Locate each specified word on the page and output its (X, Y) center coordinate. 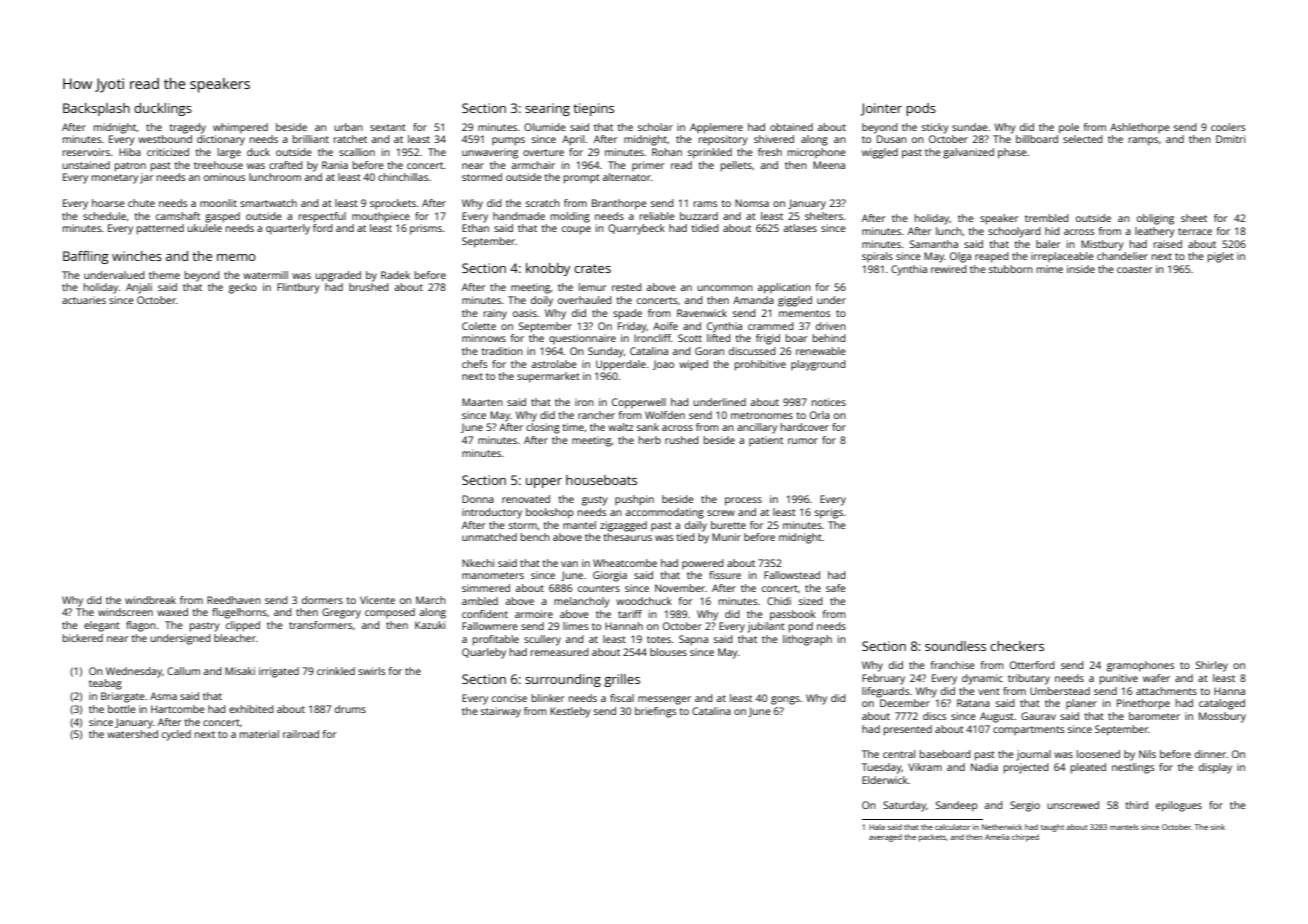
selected (1083, 139)
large (229, 153)
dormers (322, 600)
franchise (953, 665)
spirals (877, 257)
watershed (132, 734)
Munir (726, 537)
